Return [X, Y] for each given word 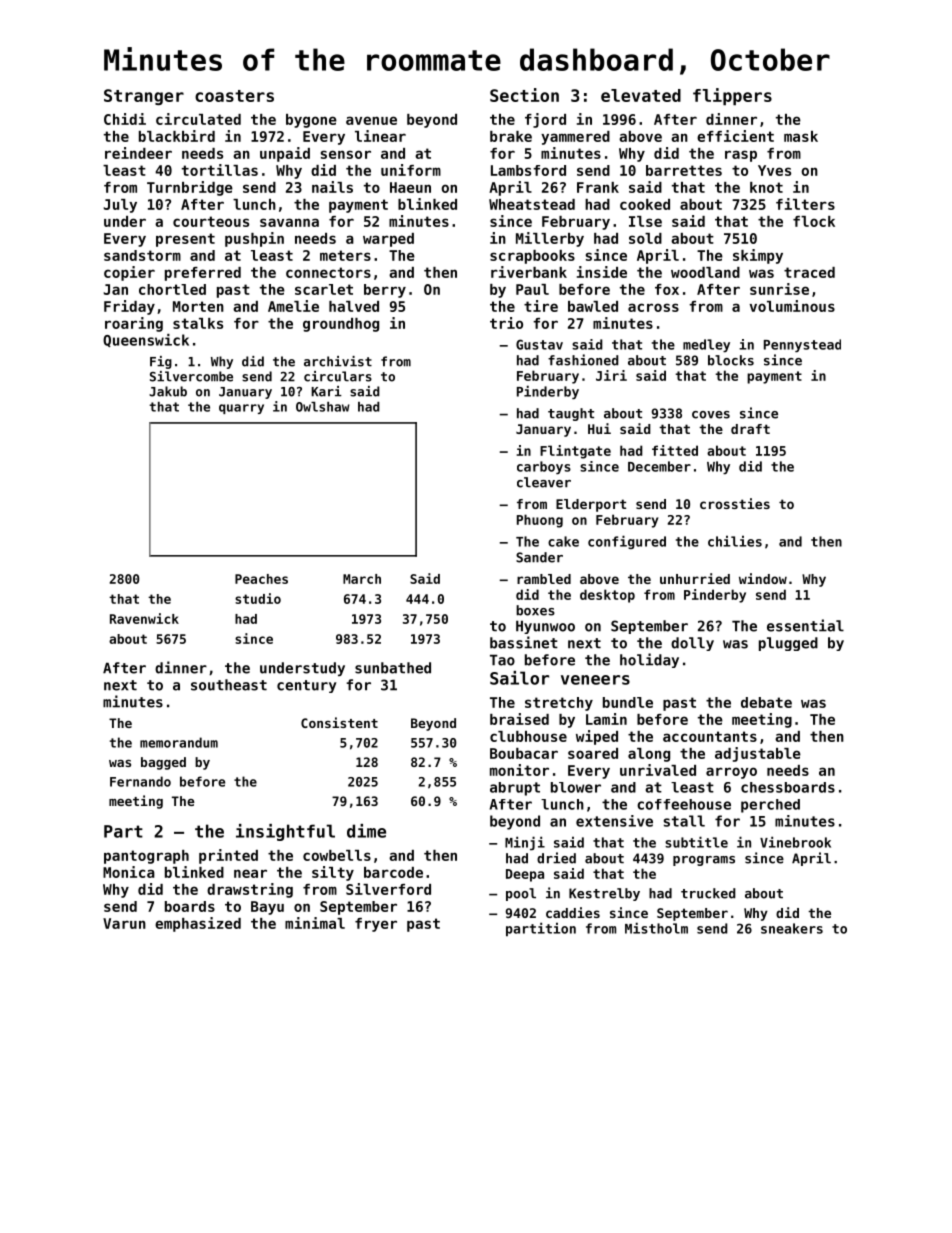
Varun [124, 923]
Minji [525, 843]
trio [506, 323]
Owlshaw [323, 407]
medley [706, 346]
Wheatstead [532, 204]
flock [814, 221]
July [120, 206]
